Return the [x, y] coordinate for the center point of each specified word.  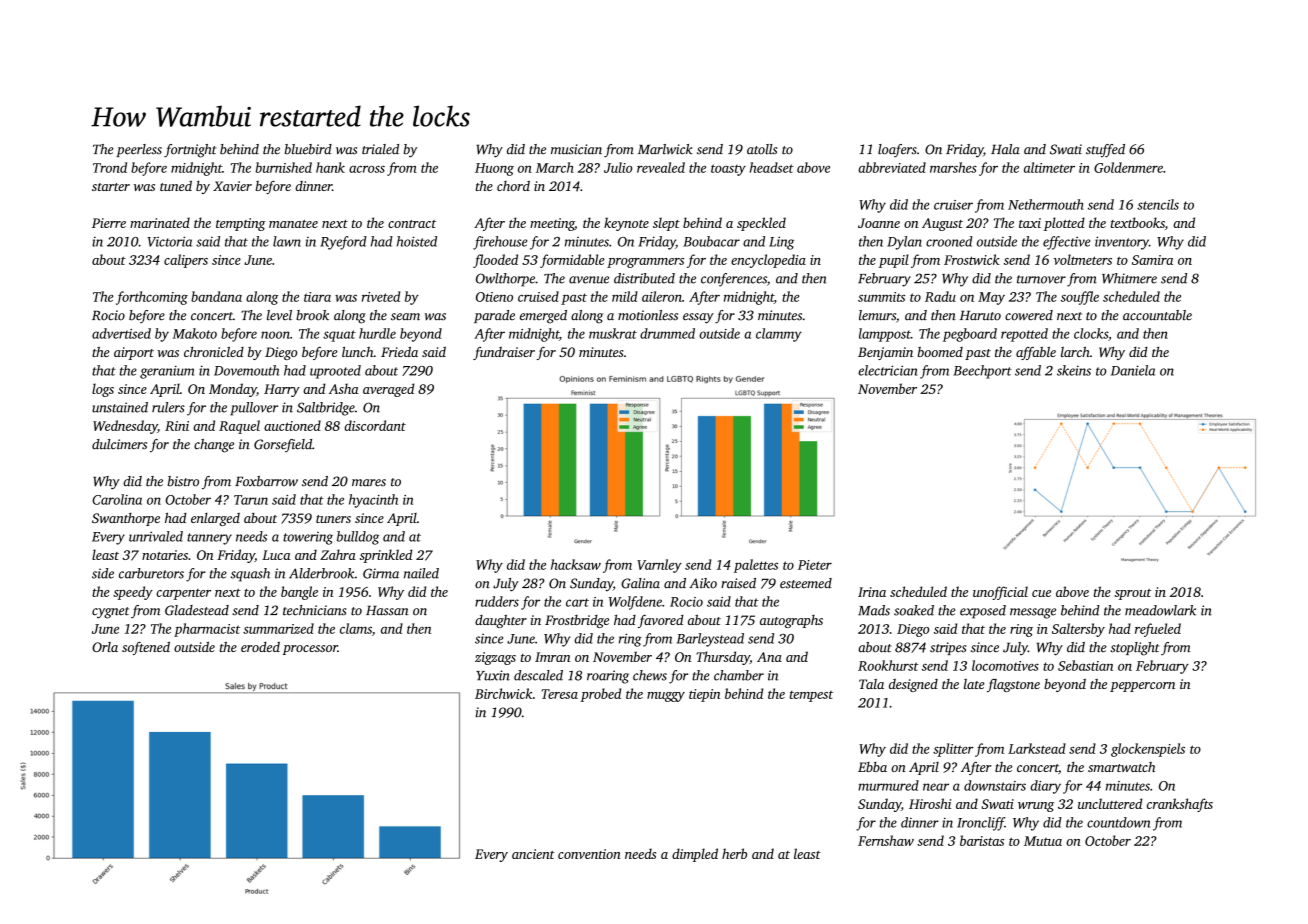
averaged [388, 390]
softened [146, 648]
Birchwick [504, 693]
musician [576, 149]
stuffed [1105, 151]
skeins [1074, 370]
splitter [953, 750]
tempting [241, 224]
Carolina [117, 499]
